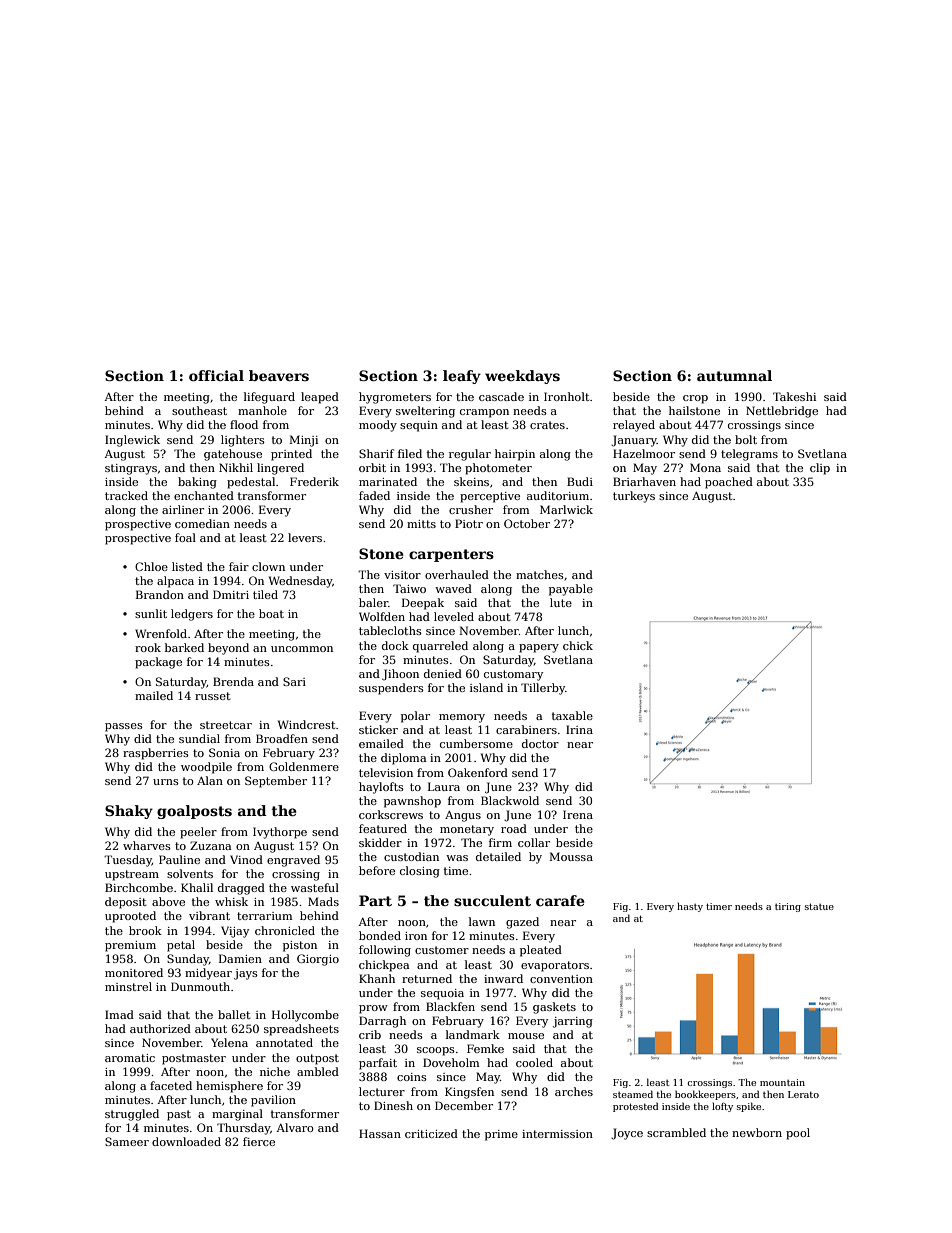  Describe the element at coordinates (380, 1133) in the screenshot. I see `Hassan` at that location.
